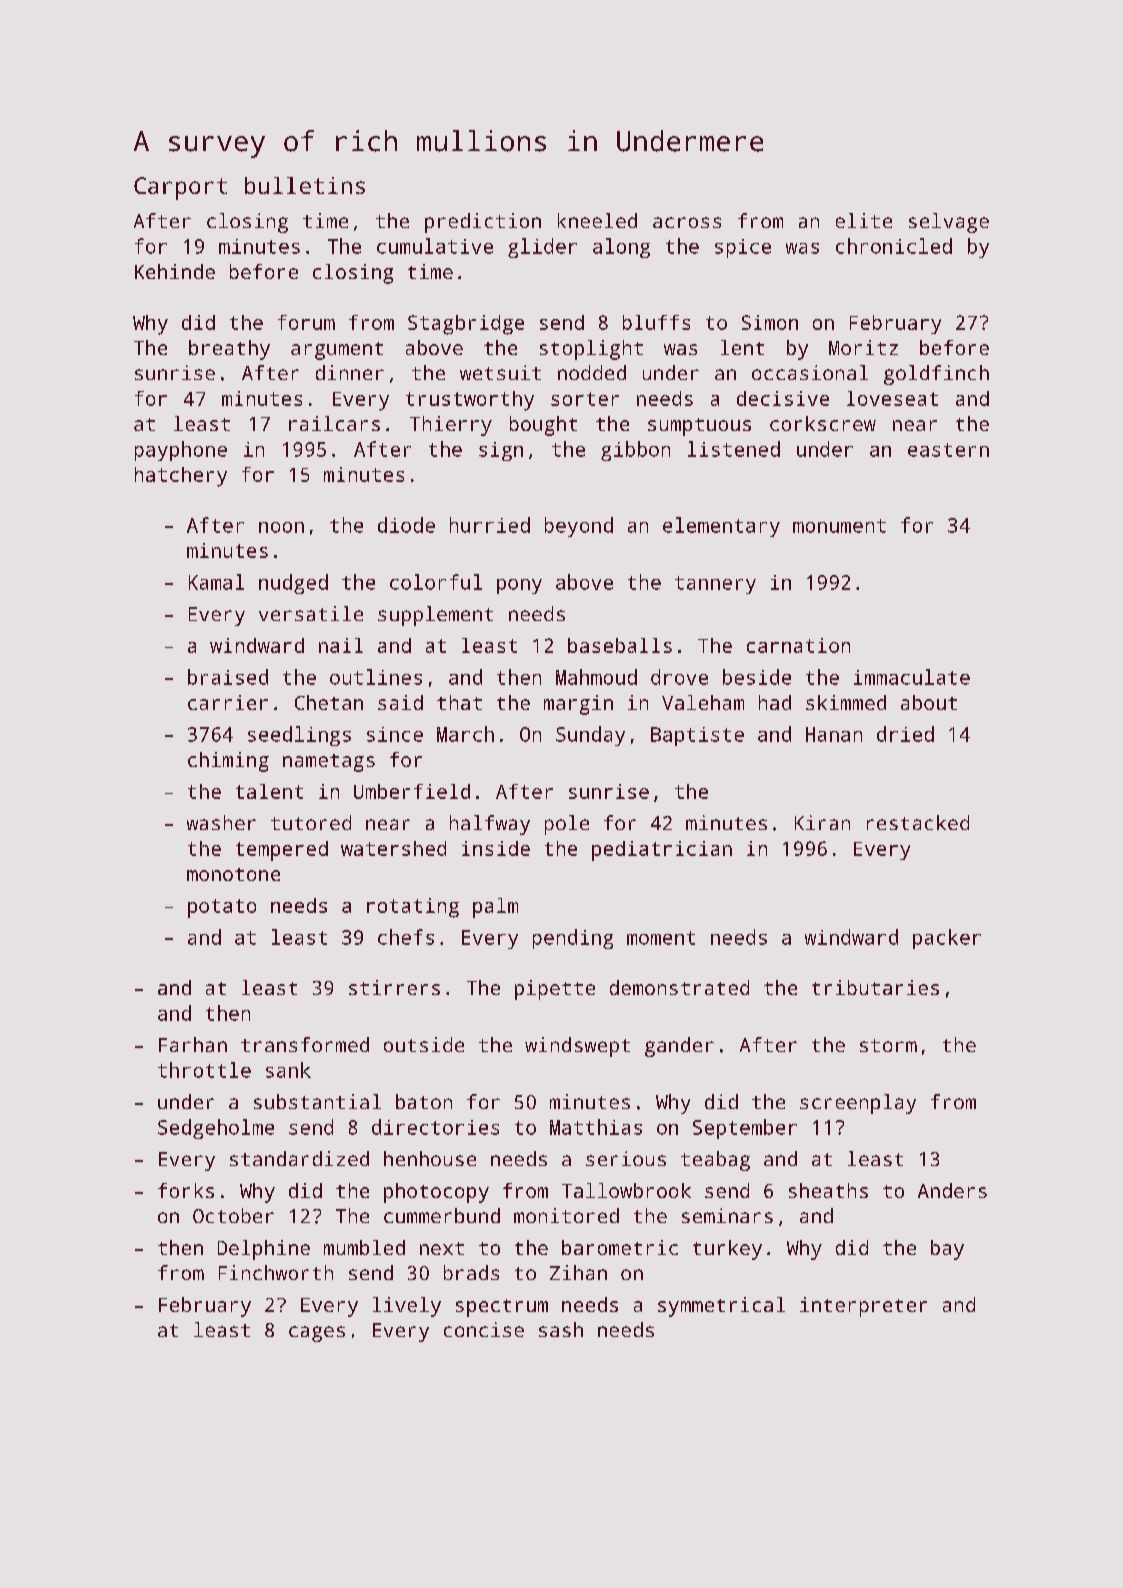  Describe the element at coordinates (947, 1250) in the screenshot. I see `bay` at that location.
